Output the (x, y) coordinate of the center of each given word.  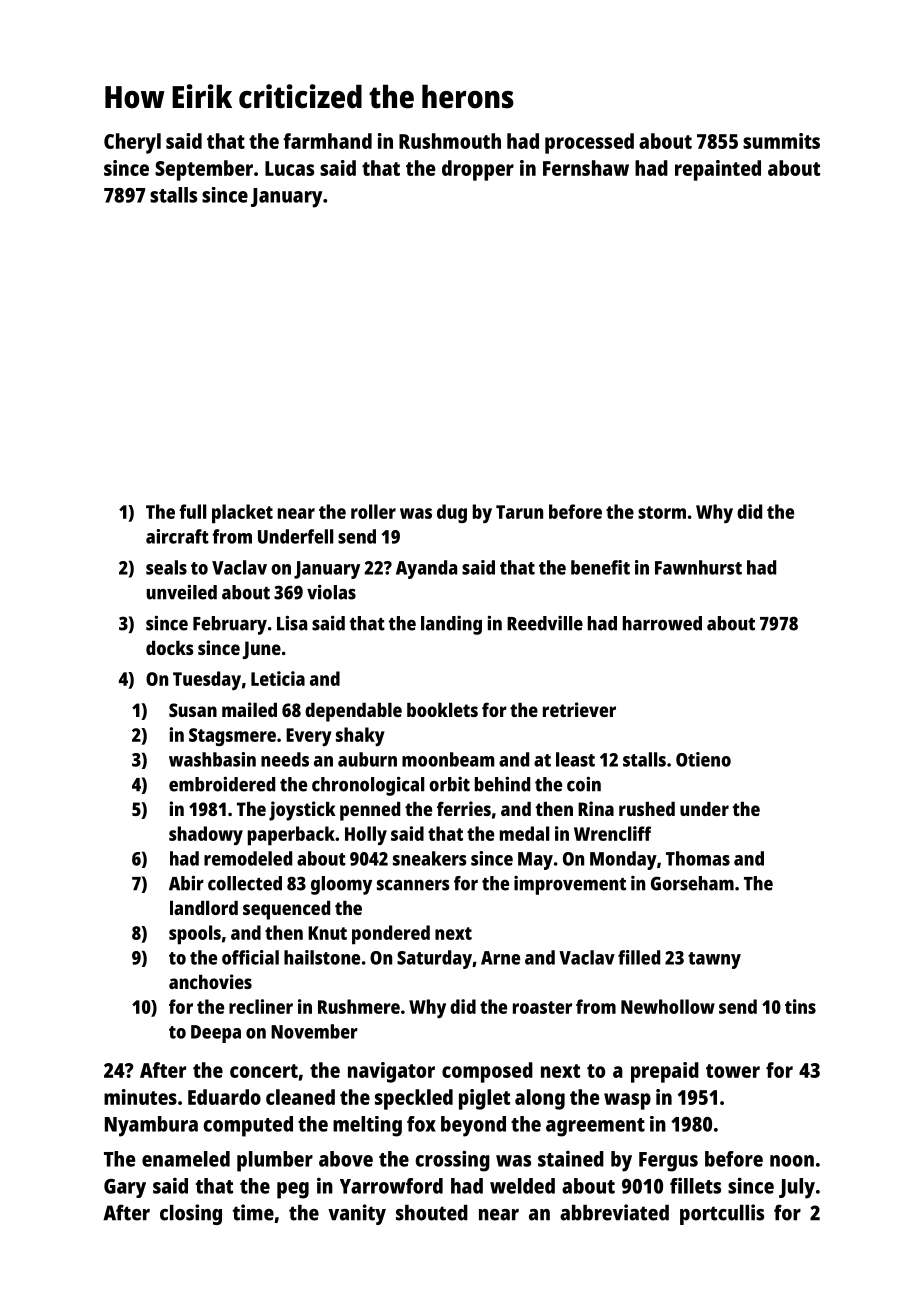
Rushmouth (450, 141)
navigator (391, 1072)
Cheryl (132, 143)
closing (191, 1214)
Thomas (698, 858)
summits (781, 141)
